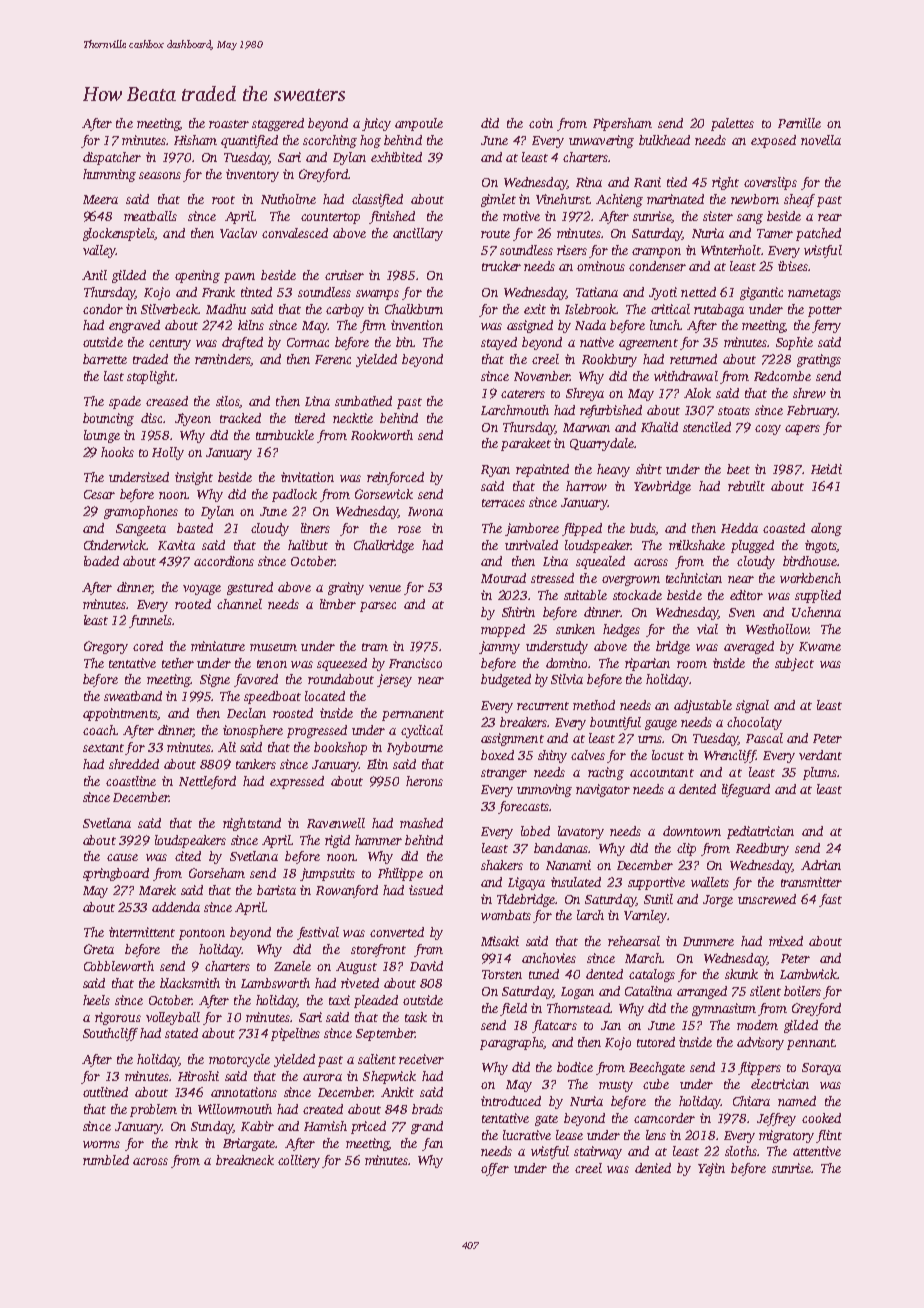 The image size is (924, 1308). Describe the element at coordinates (115, 545) in the screenshot. I see `Cinderwick` at that location.
